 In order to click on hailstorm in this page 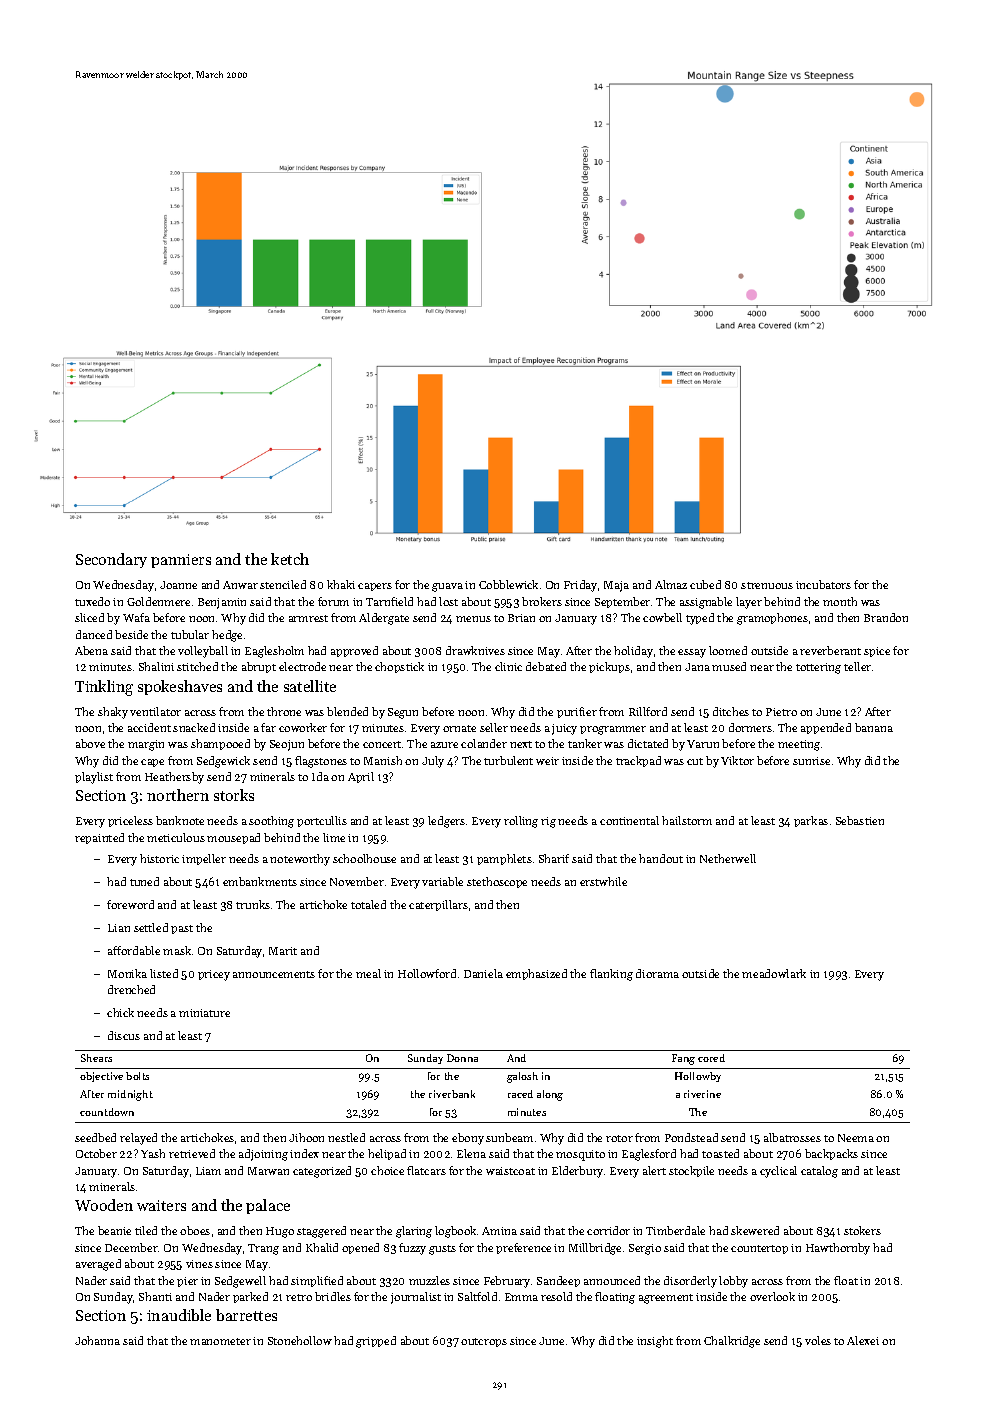, I will do `click(687, 820)`.
